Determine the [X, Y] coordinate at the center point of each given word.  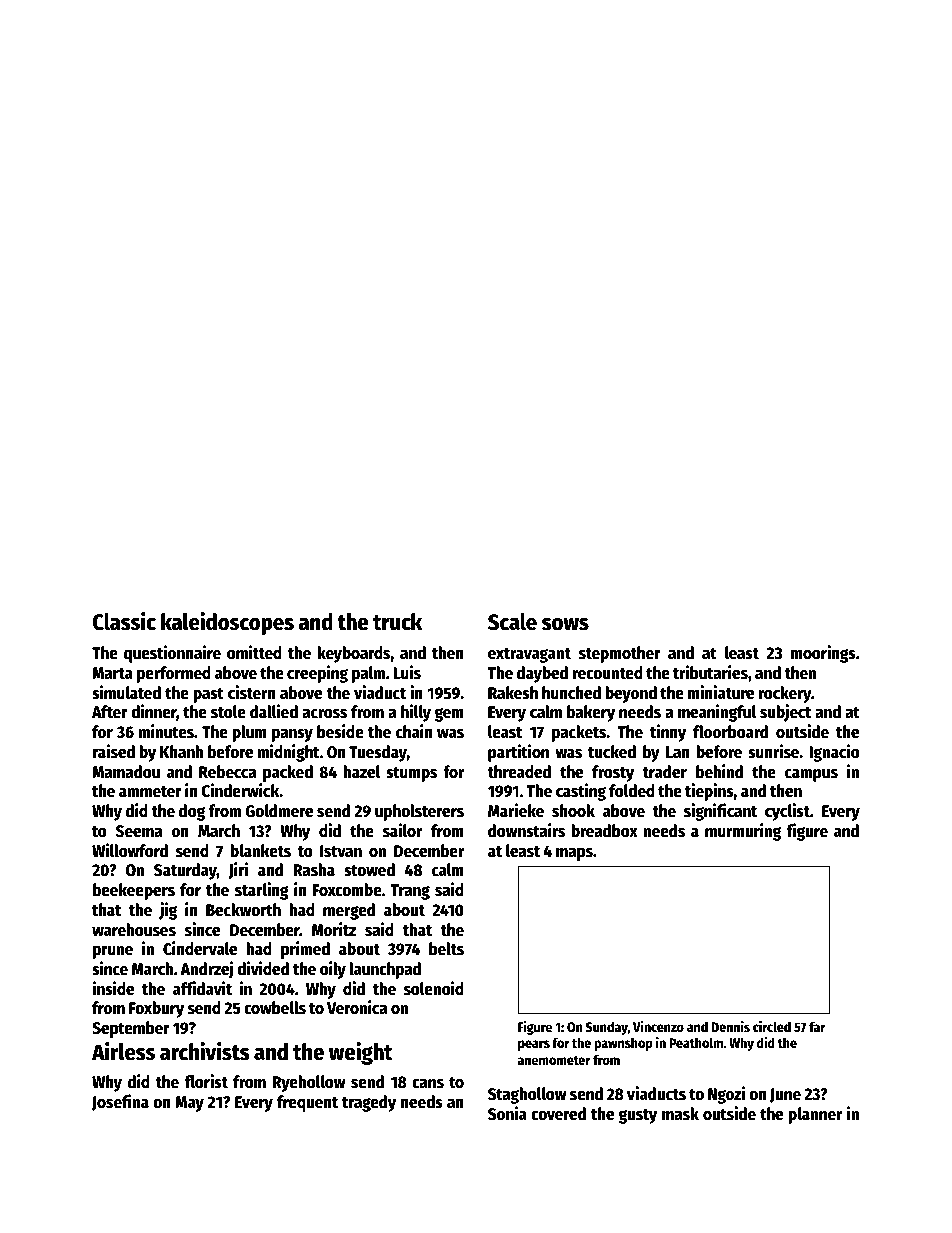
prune [113, 952]
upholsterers [419, 812]
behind [719, 771]
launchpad [385, 970]
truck [397, 622]
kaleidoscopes [227, 623]
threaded [519, 772]
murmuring [743, 832]
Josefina [120, 1102]
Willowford [130, 850]
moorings [823, 654]
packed [288, 773]
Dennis [730, 1026]
